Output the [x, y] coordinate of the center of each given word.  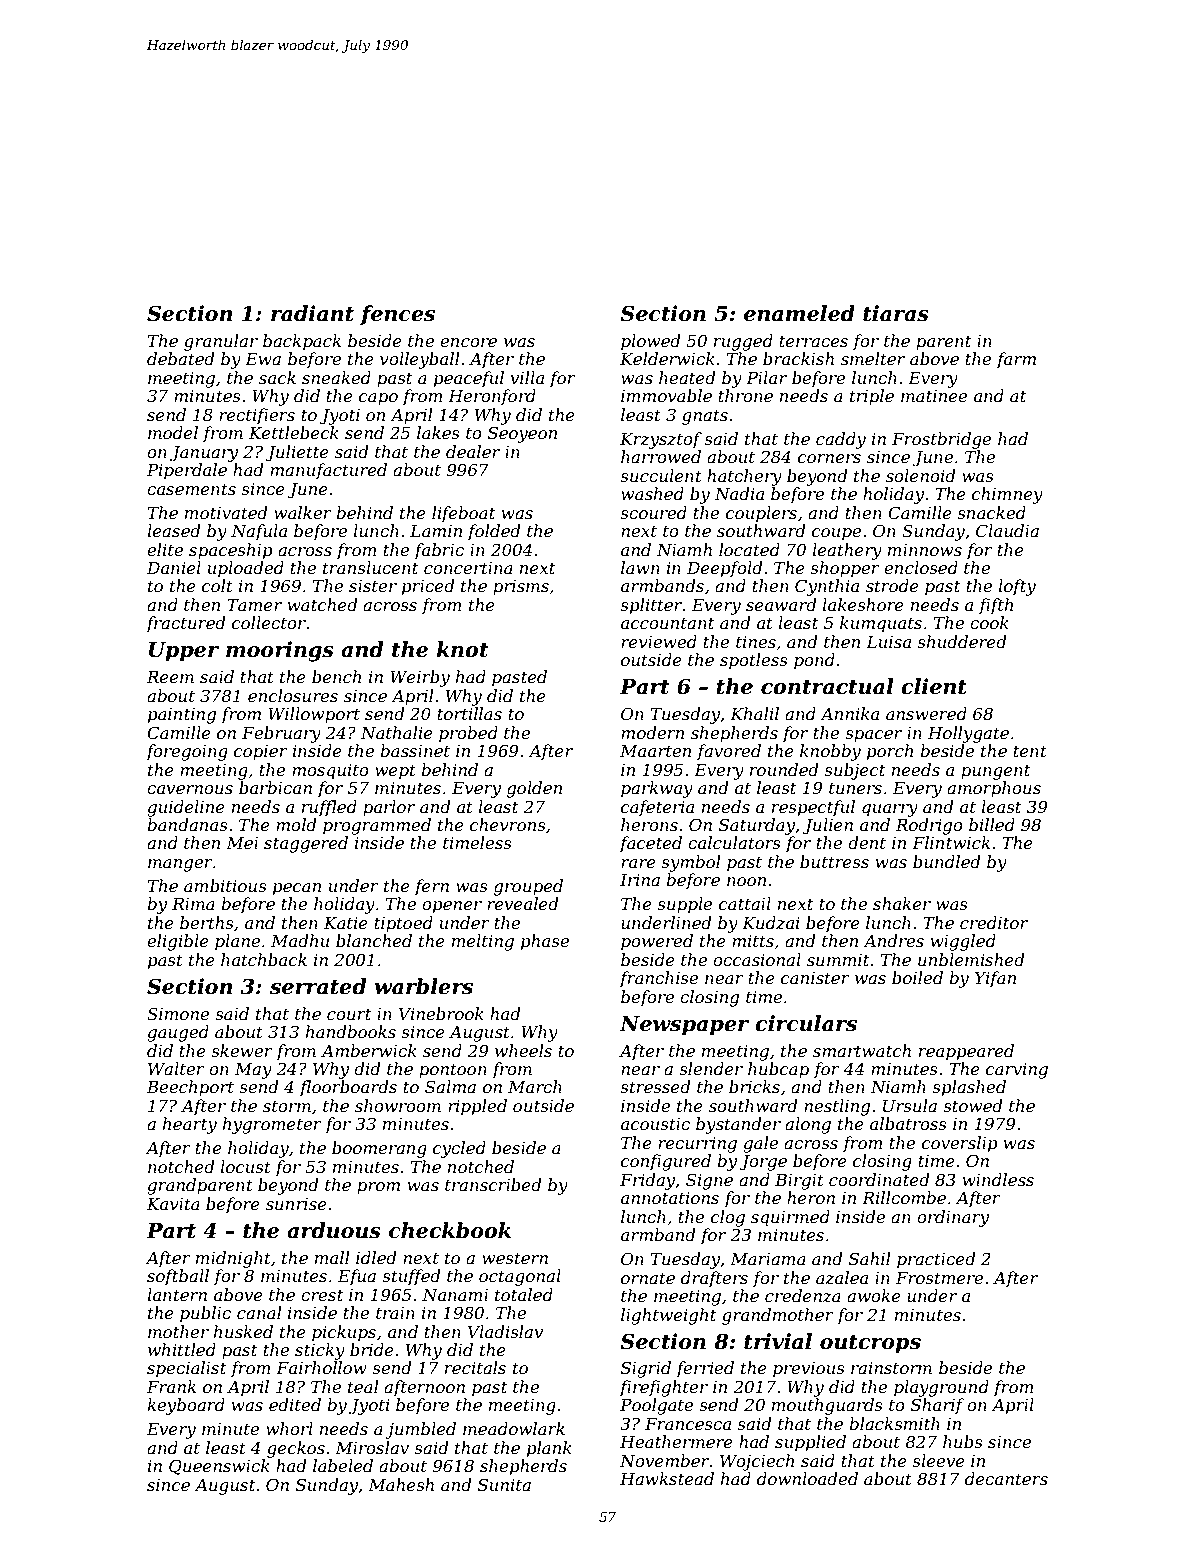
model [173, 432]
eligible [178, 942]
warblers [424, 986]
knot [462, 649]
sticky [320, 1351]
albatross [908, 1123]
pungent [995, 772]
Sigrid [646, 1369]
